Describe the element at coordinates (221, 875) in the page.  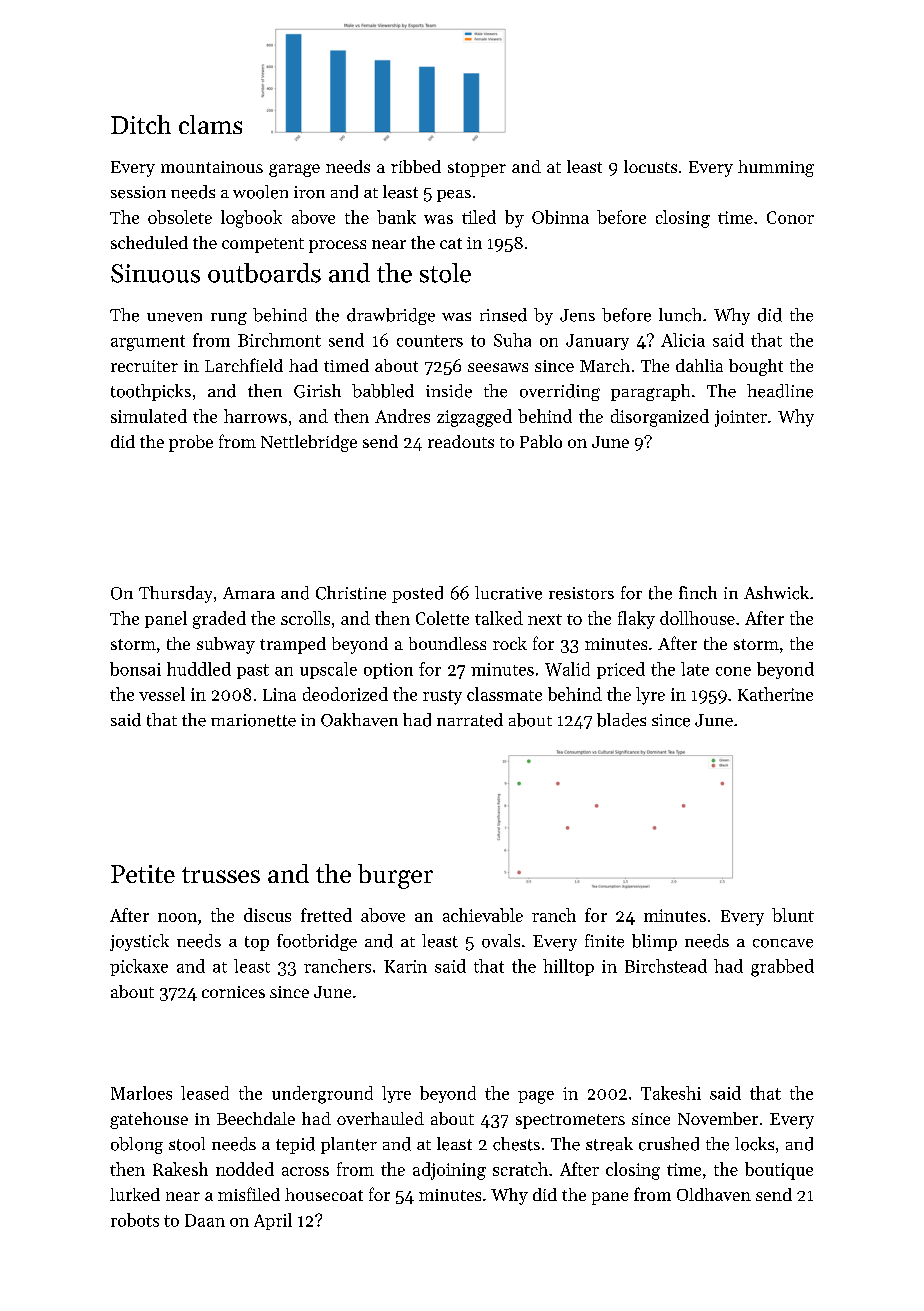
I see `trusses` at that location.
